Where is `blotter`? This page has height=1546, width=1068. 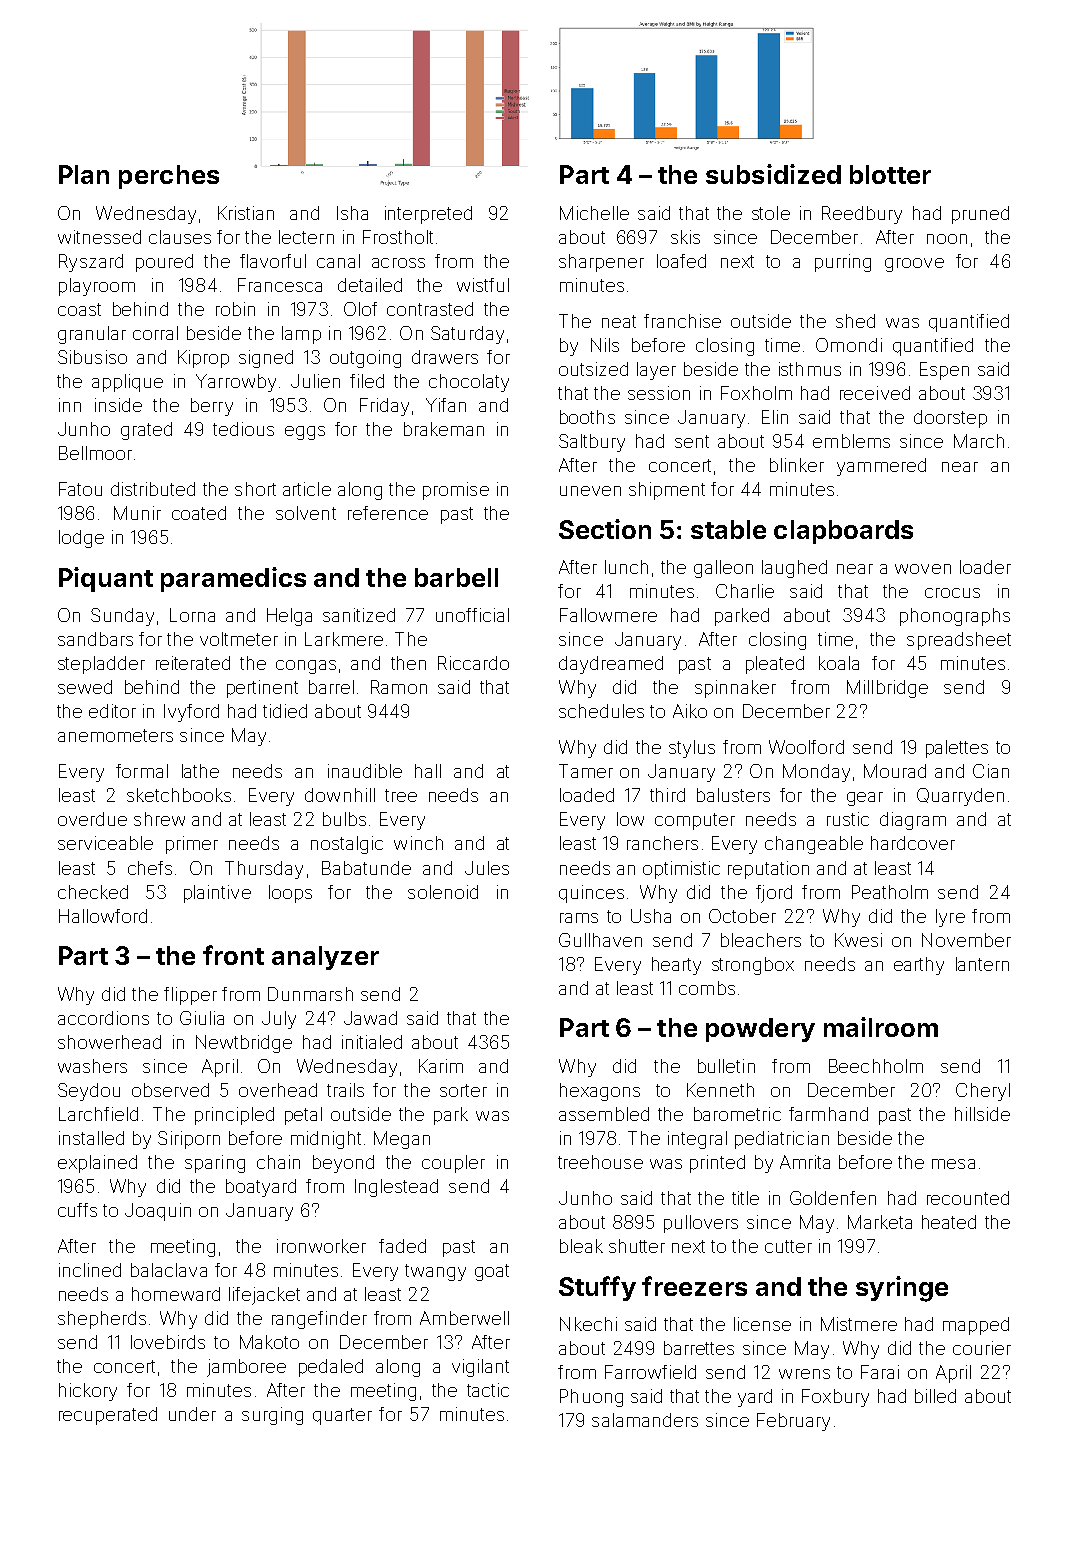
blotter is located at coordinates (890, 174).
